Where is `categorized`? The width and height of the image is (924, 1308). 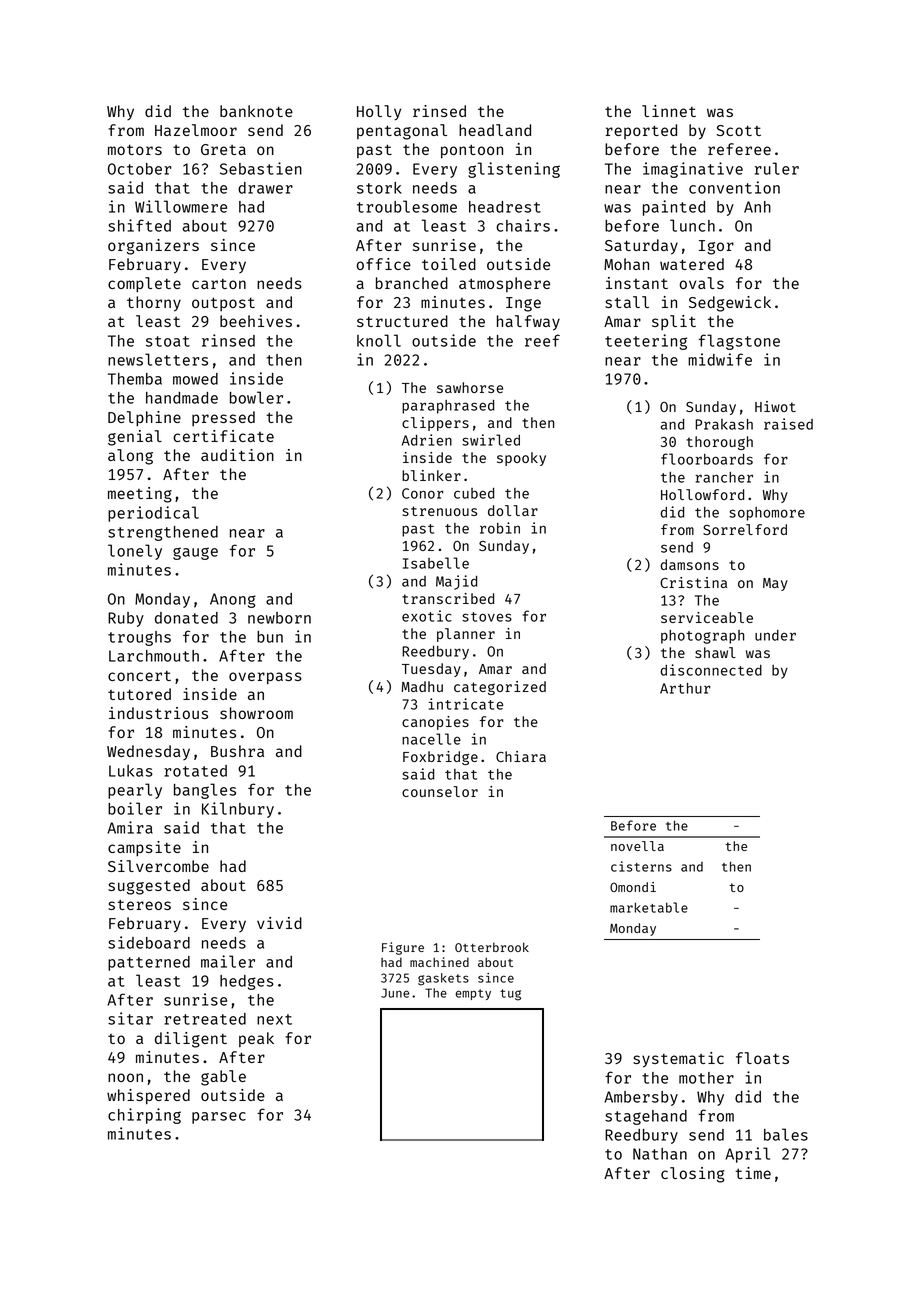
categorized is located at coordinates (500, 688).
